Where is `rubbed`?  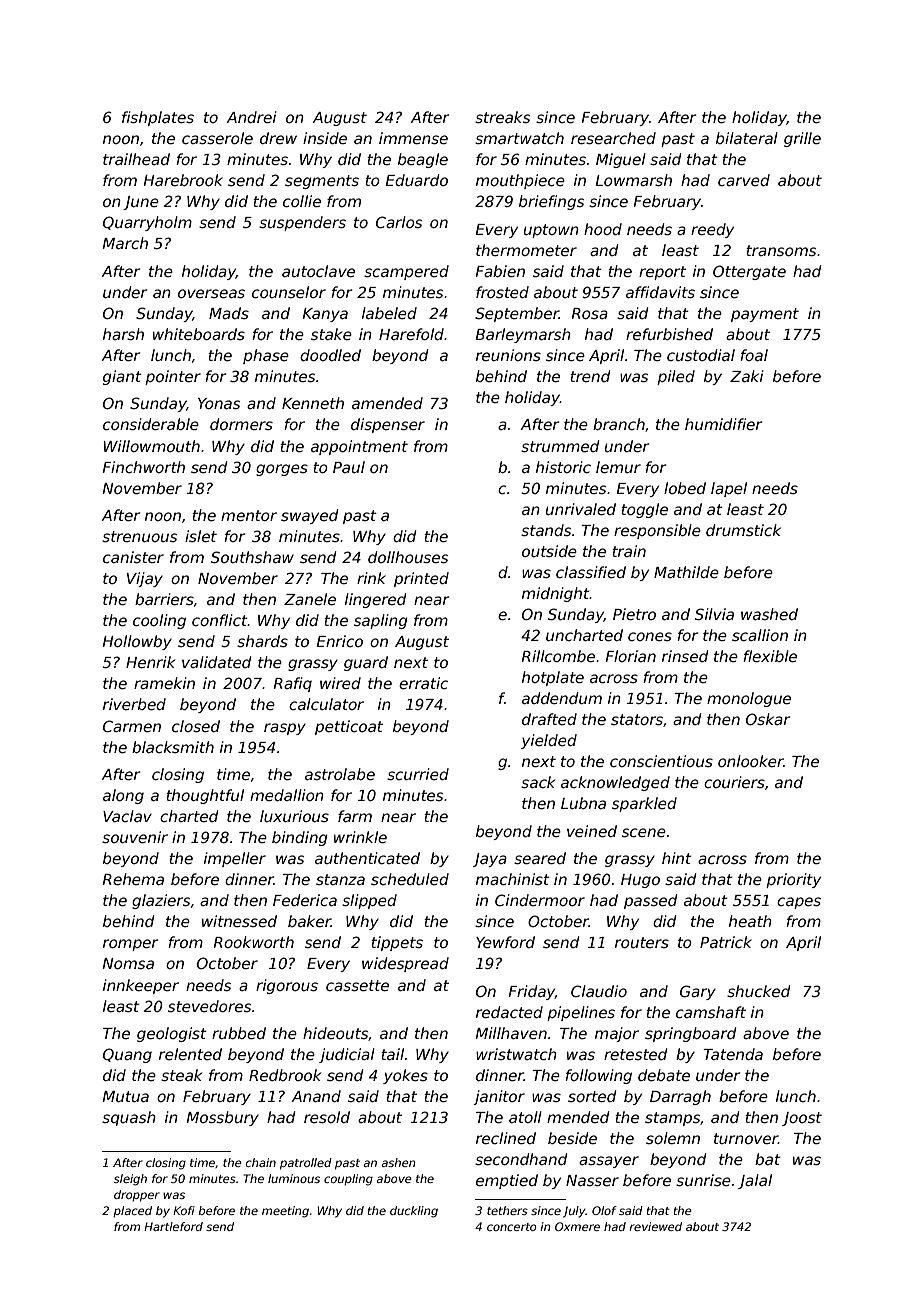 rubbed is located at coordinates (239, 1033).
